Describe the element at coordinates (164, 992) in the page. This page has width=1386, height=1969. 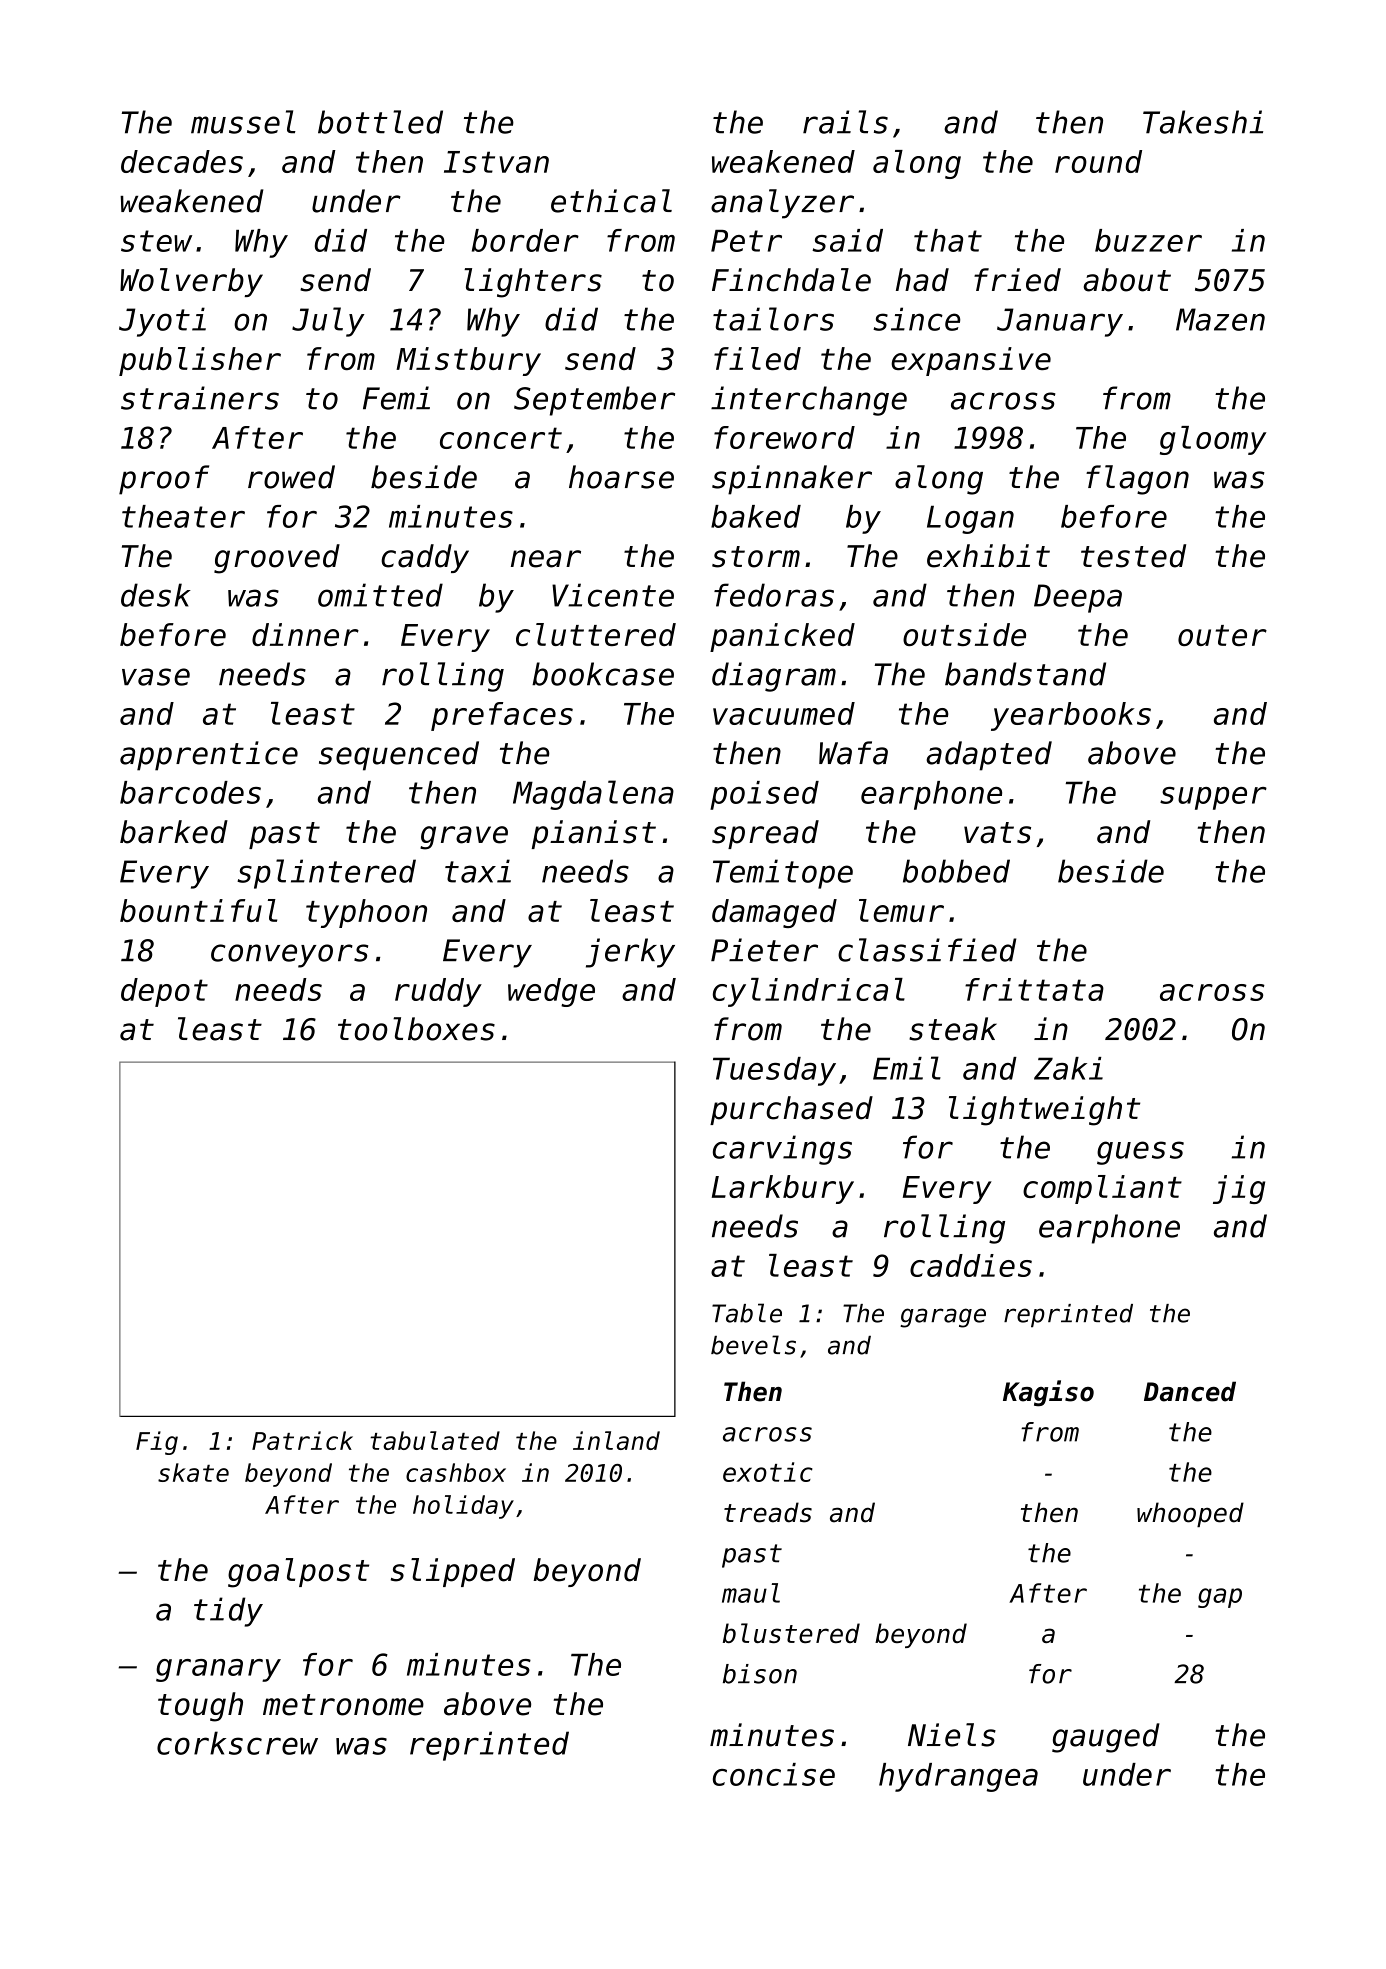
I see `depot` at that location.
